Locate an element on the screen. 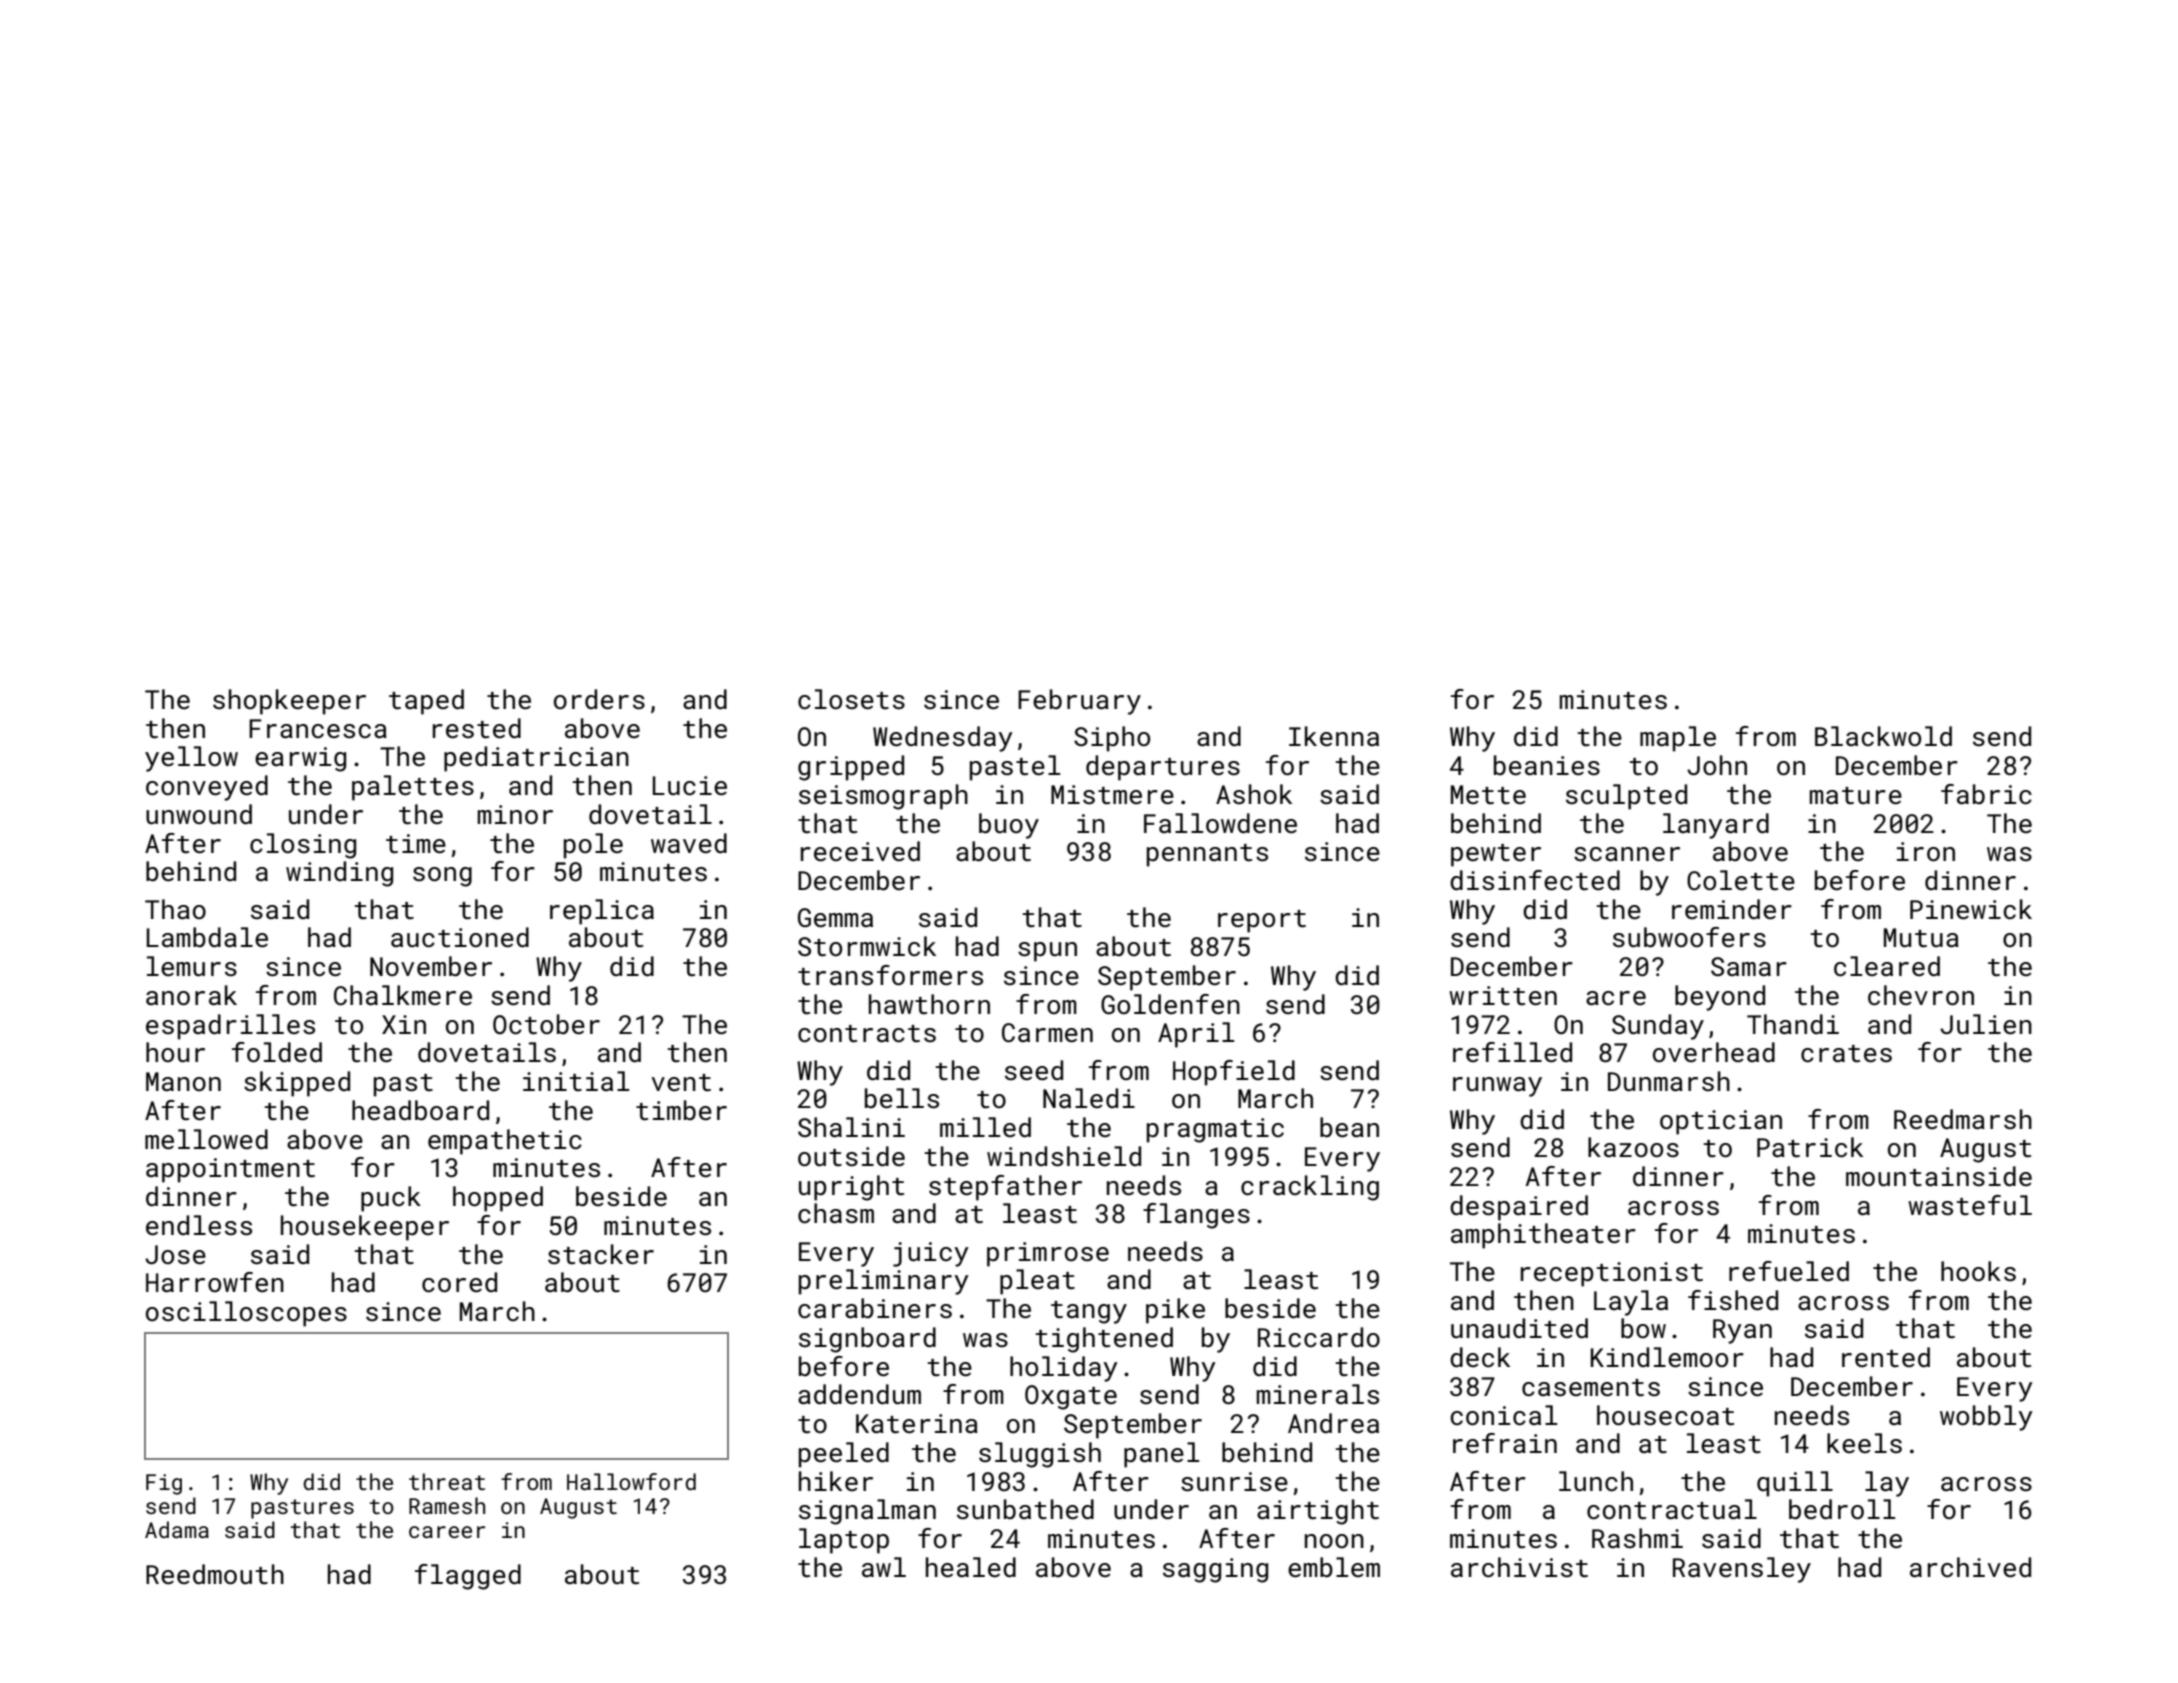  milled is located at coordinates (985, 1127).
